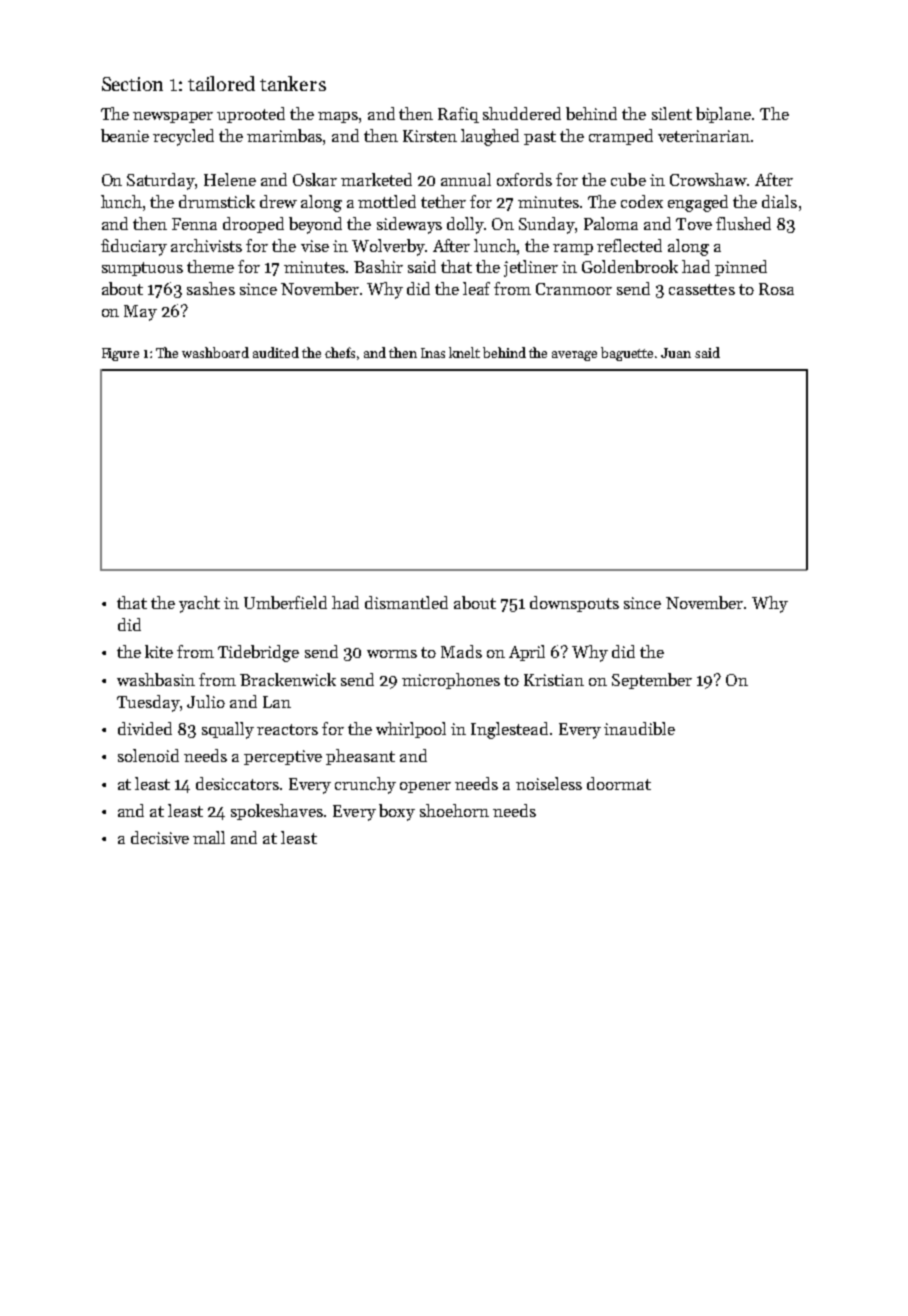 This screenshot has height=1316, width=908. Describe the element at coordinates (779, 201) in the screenshot. I see `dials` at that location.
